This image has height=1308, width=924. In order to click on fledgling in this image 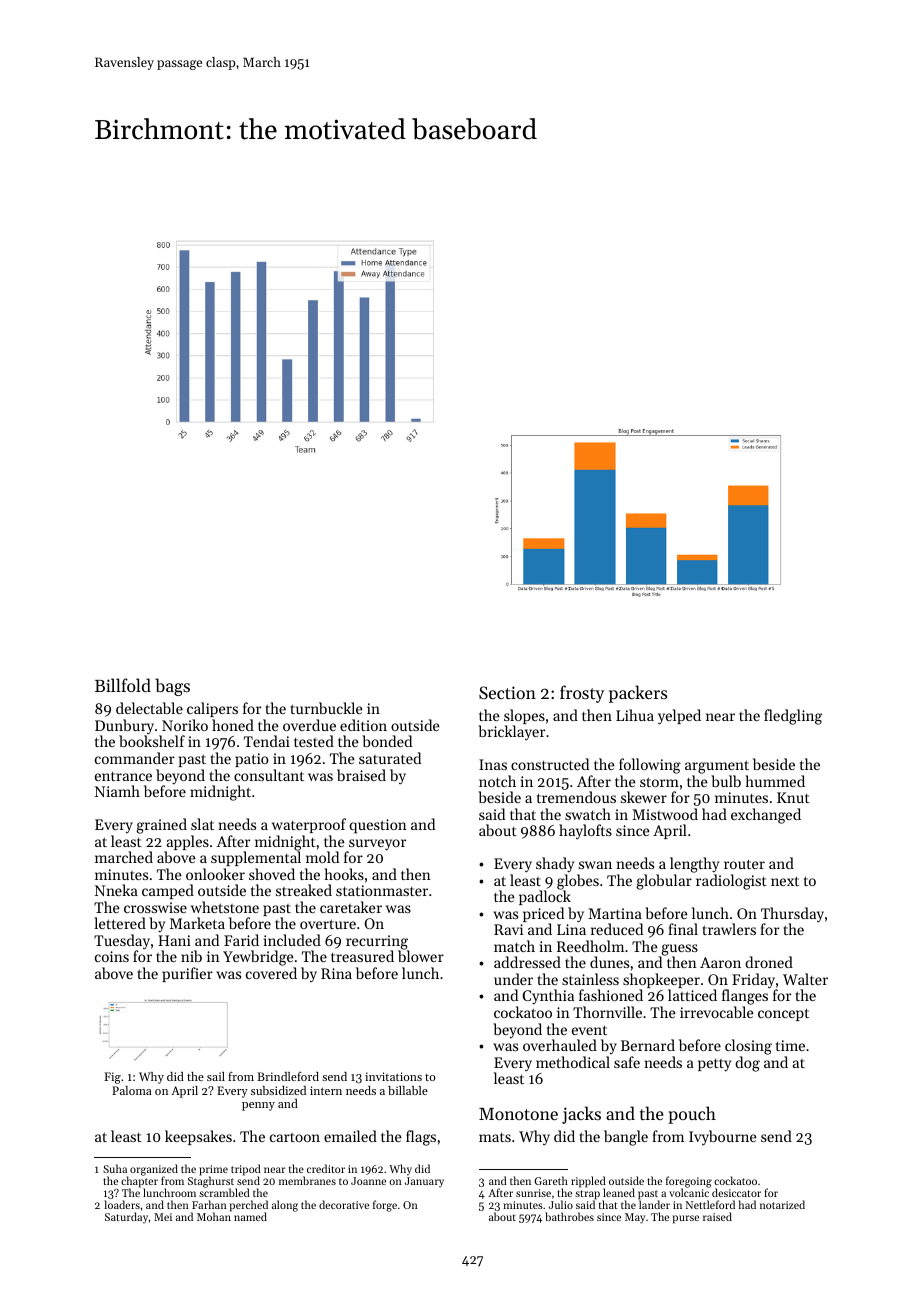, I will do `click(793, 717)`.
